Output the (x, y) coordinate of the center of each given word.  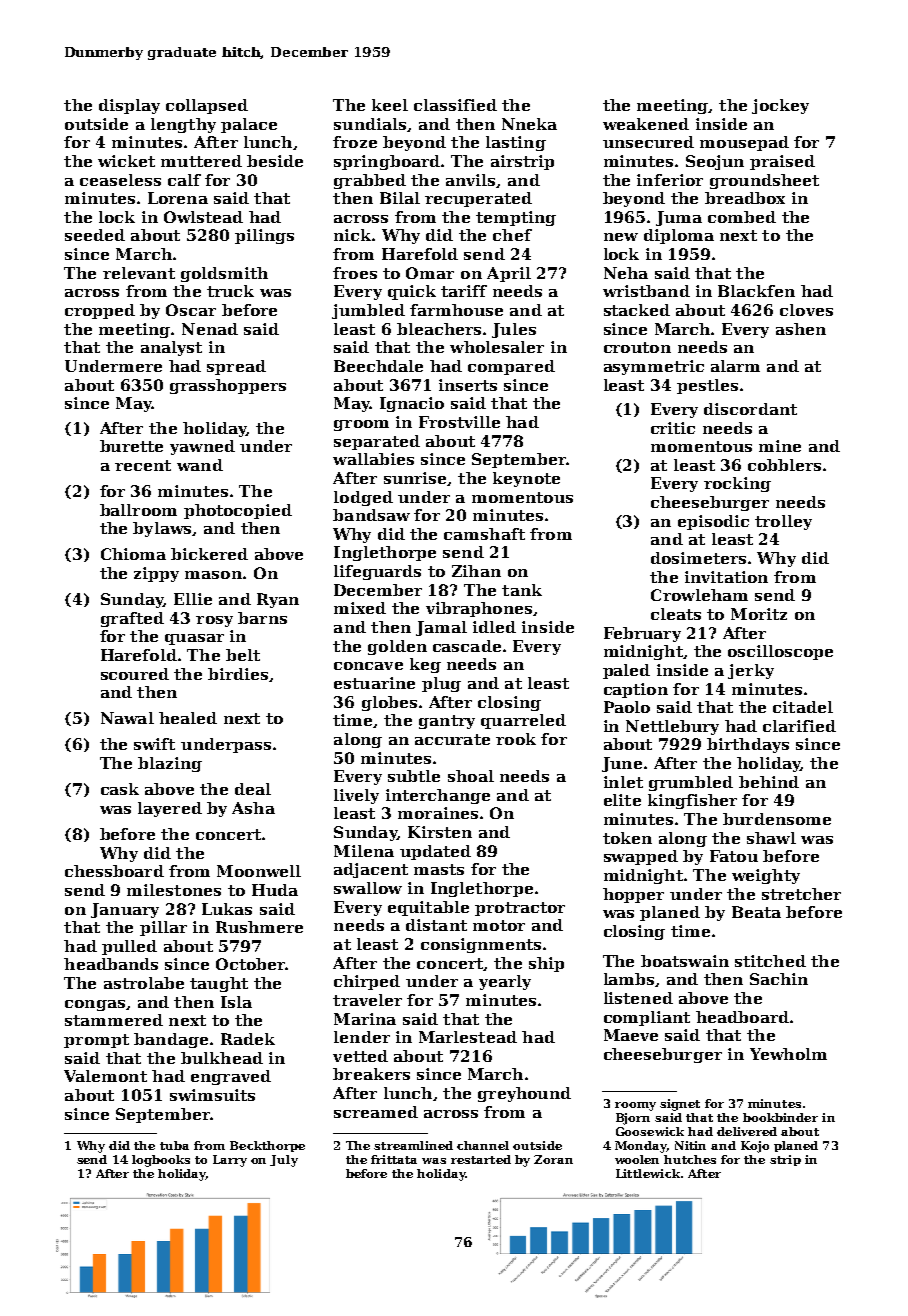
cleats (676, 614)
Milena (364, 851)
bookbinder (780, 1117)
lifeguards (377, 572)
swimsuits (212, 1095)
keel (390, 105)
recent (143, 465)
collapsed (207, 106)
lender (362, 1037)
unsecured (648, 142)
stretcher (801, 894)
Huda (275, 890)
